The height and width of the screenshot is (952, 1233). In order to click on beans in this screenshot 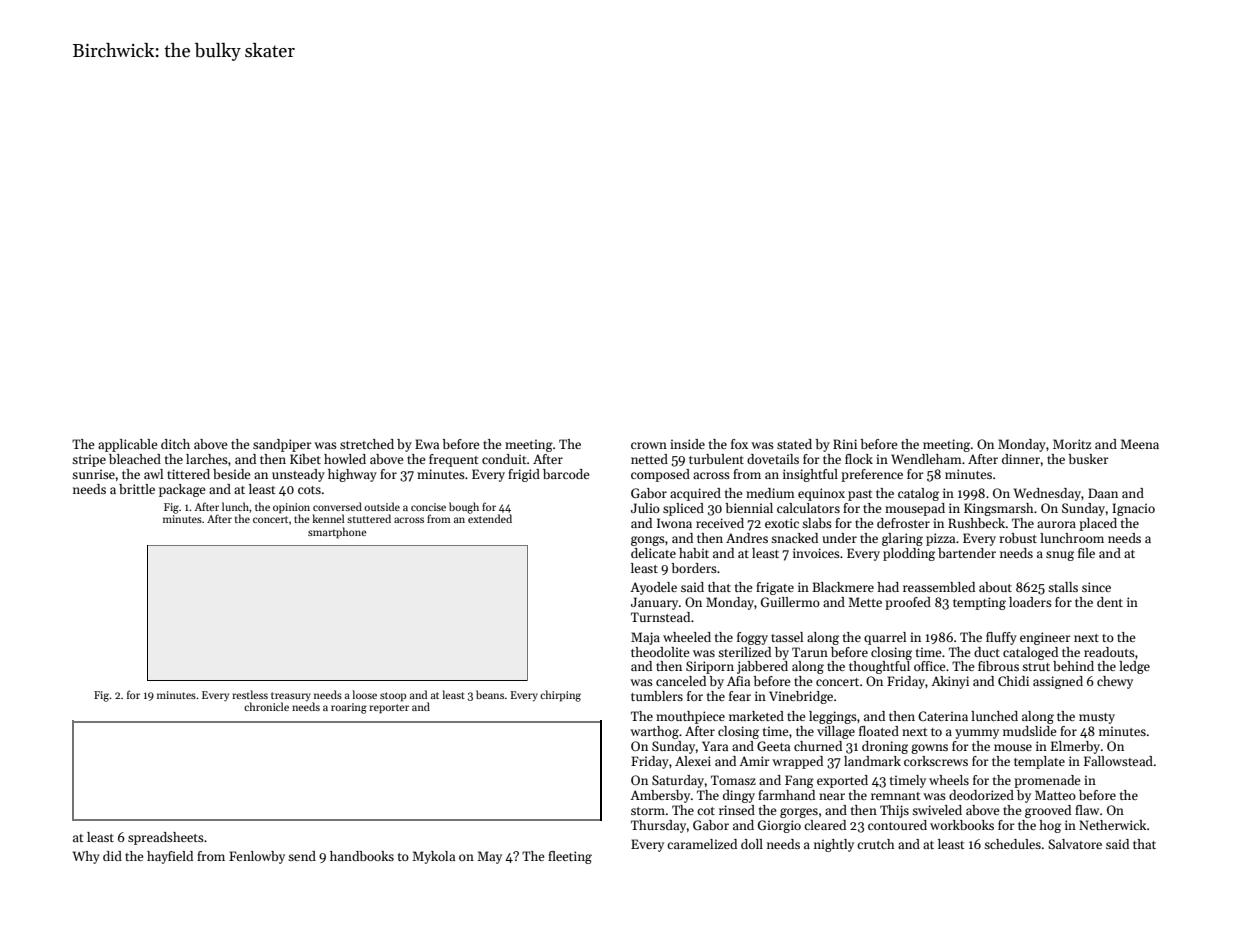, I will do `click(490, 694)`.
